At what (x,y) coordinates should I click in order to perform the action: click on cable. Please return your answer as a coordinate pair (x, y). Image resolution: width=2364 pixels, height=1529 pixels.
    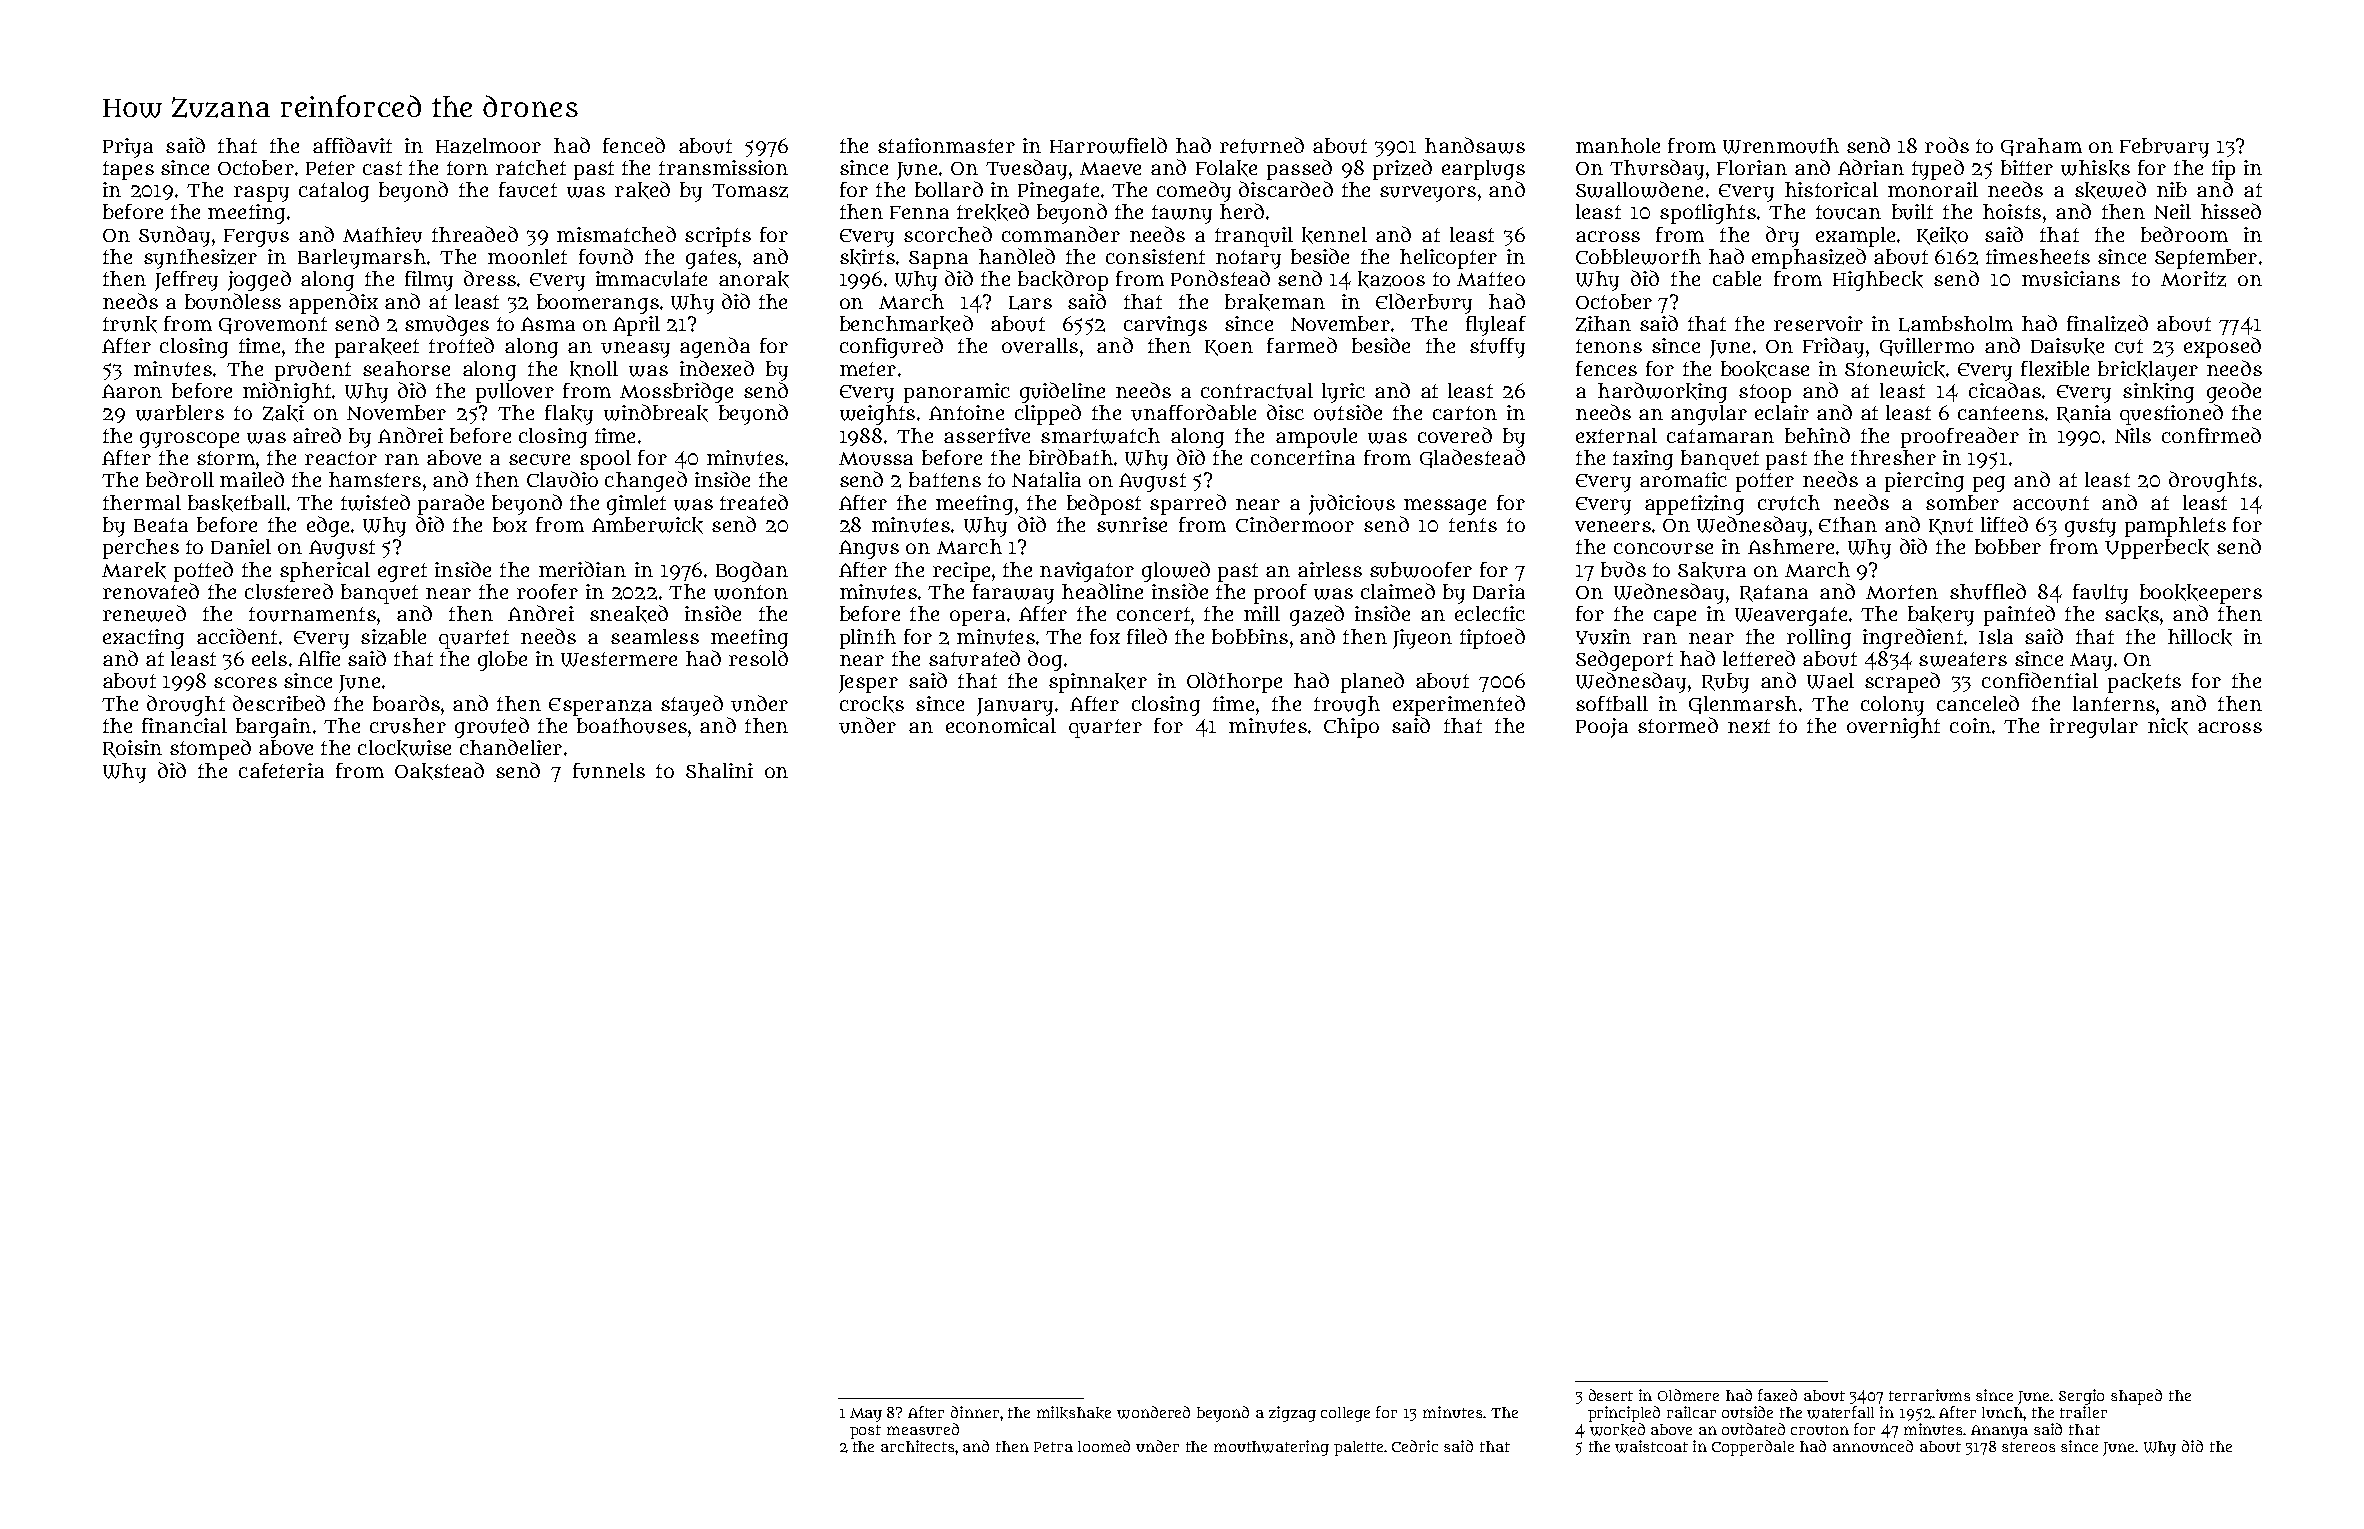
    Looking at the image, I should click on (1737, 278).
